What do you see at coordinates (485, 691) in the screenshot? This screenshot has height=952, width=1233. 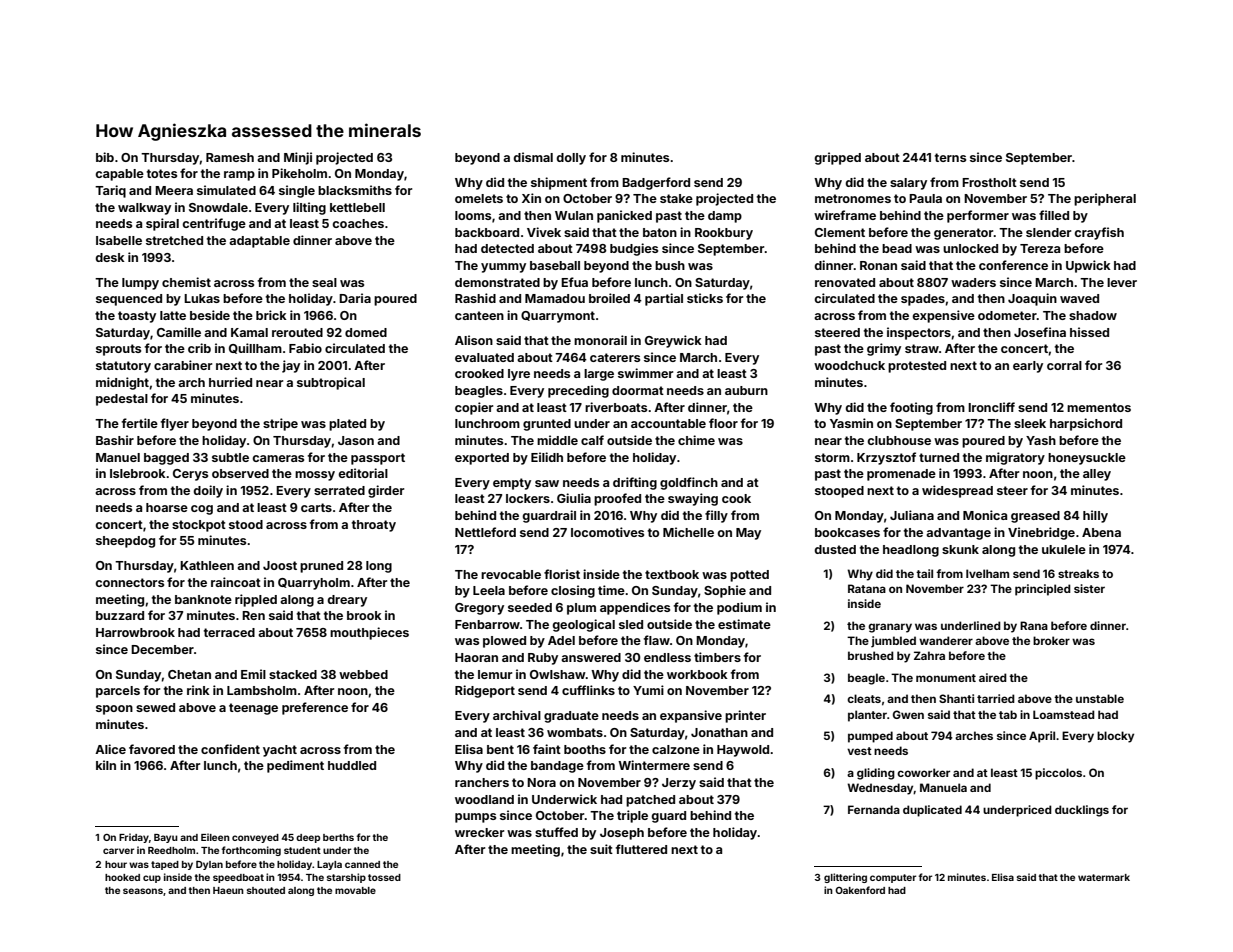 I see `Ridgeport` at bounding box center [485, 691].
